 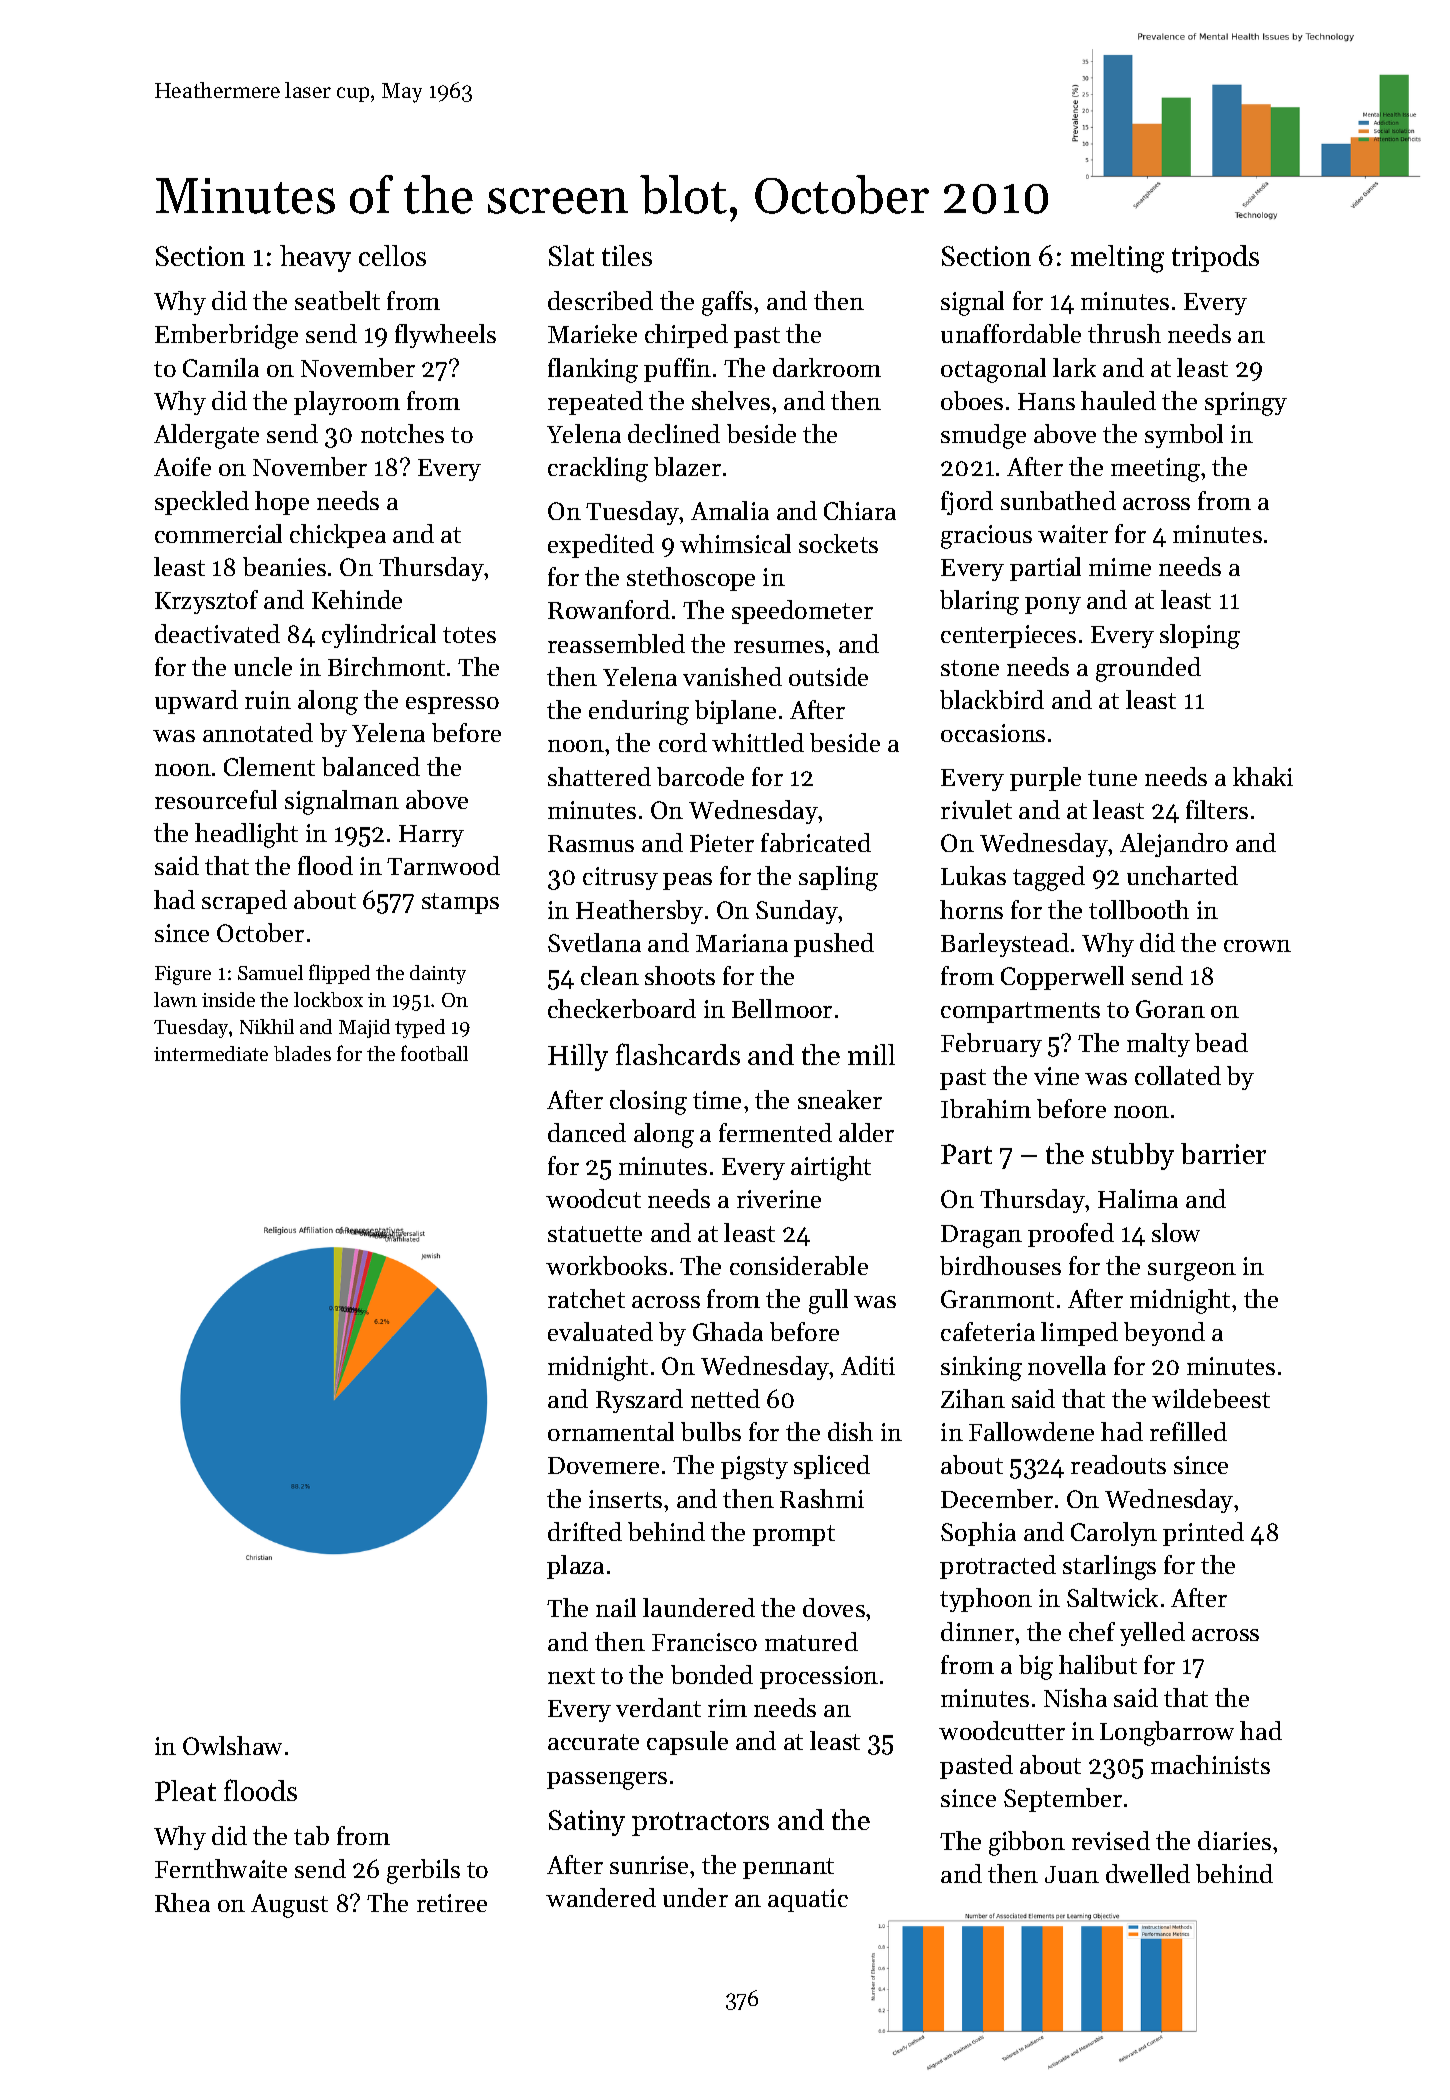 I want to click on occasions, so click(x=993, y=733).
